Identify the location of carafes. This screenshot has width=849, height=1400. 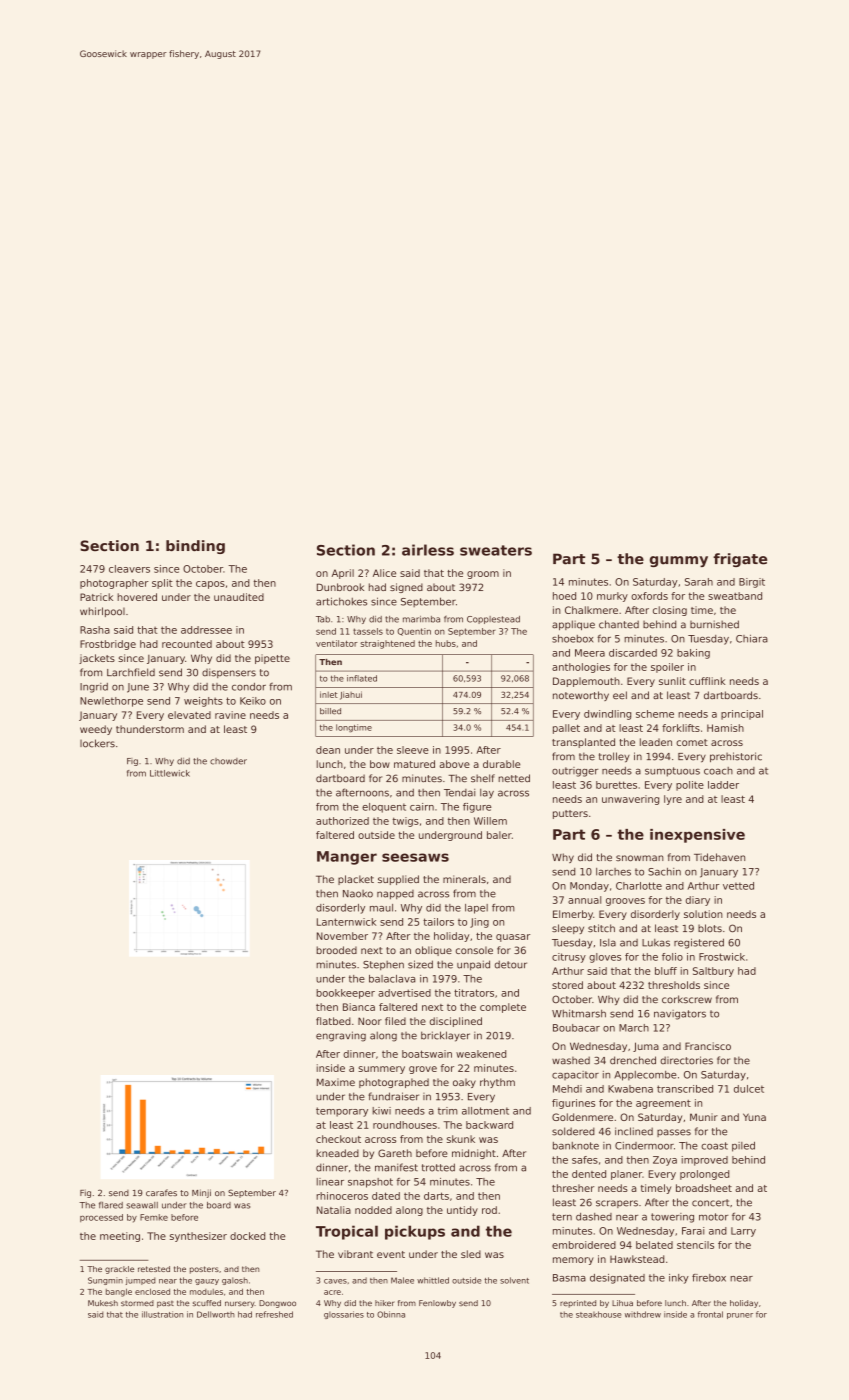
(161, 1192).
